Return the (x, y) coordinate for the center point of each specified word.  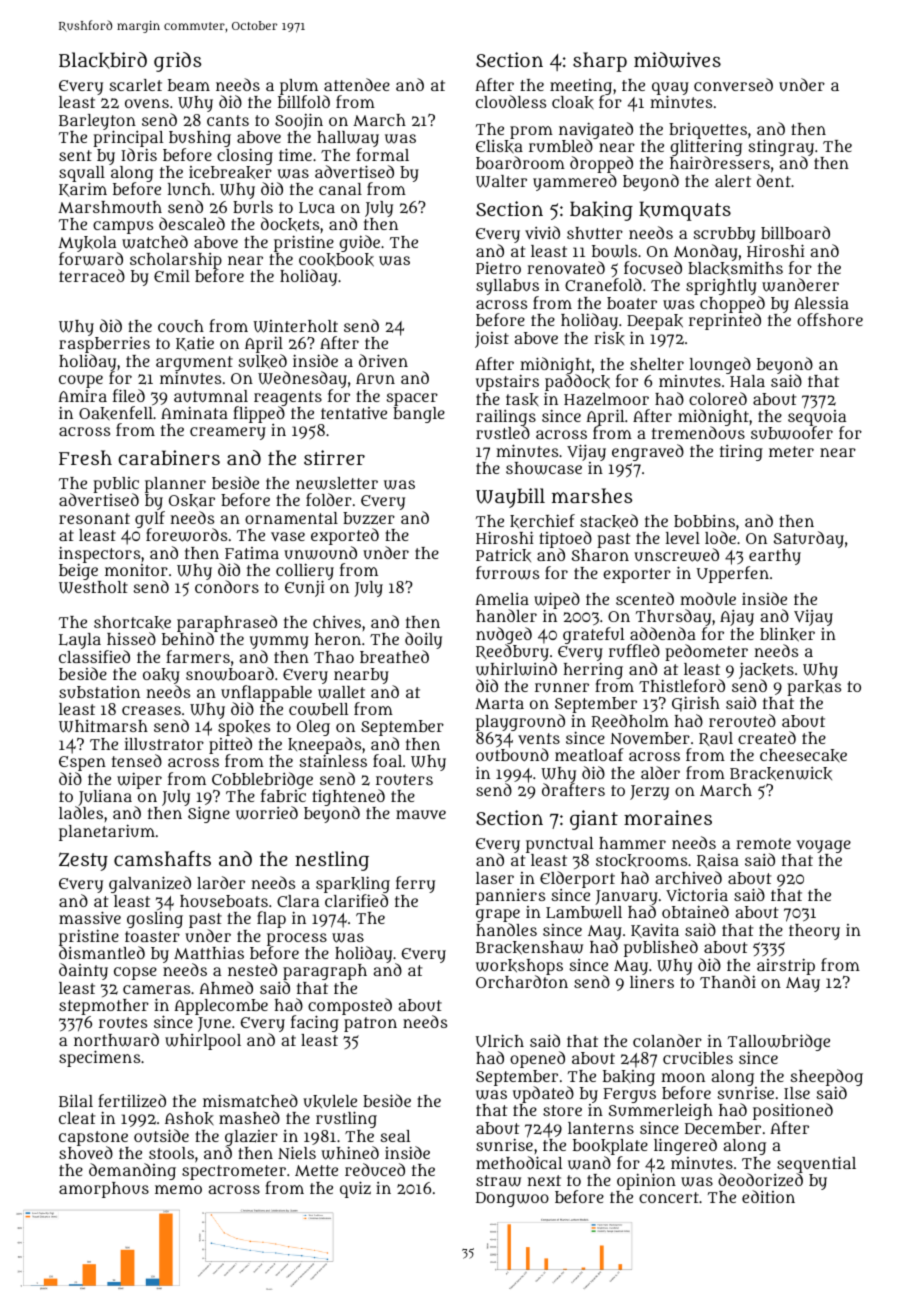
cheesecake (803, 756)
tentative (354, 413)
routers (404, 779)
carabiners (169, 457)
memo (178, 1189)
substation (99, 692)
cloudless (511, 101)
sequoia (817, 418)
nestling (332, 861)
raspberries (104, 345)
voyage (823, 846)
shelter (657, 364)
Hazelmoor (606, 399)
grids (177, 62)
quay (670, 89)
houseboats (224, 901)
